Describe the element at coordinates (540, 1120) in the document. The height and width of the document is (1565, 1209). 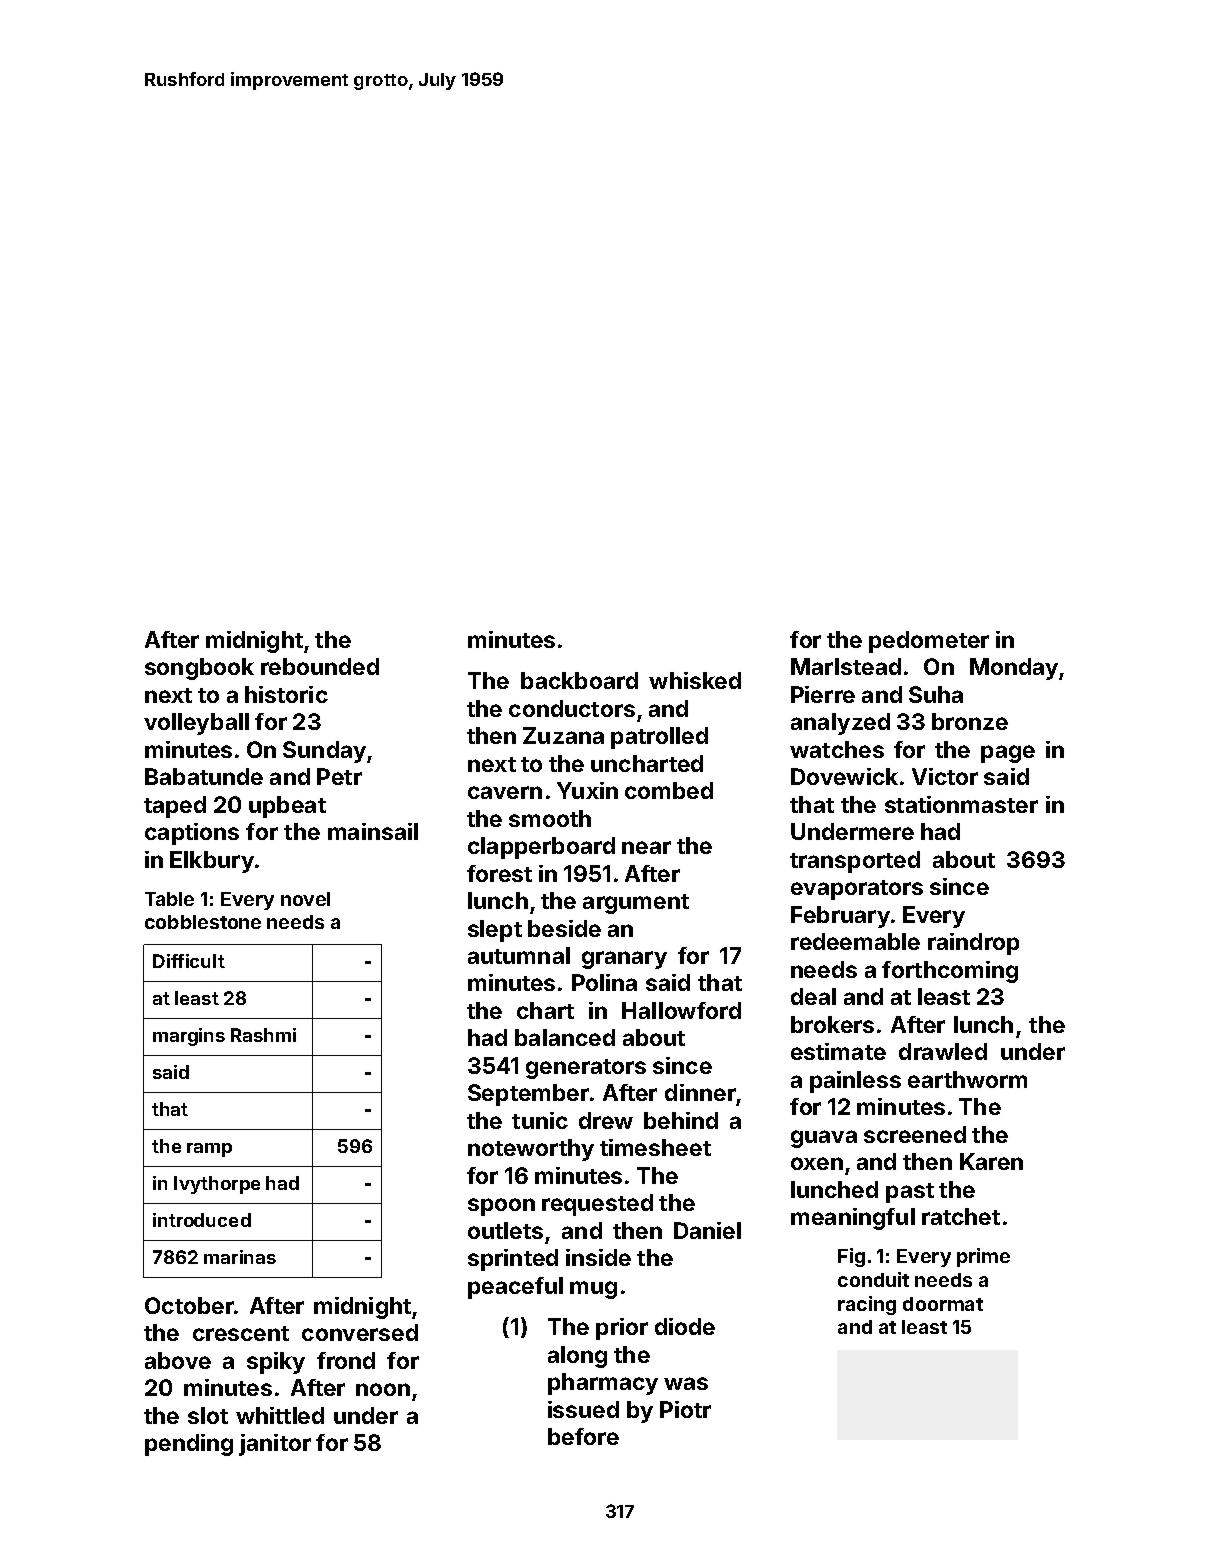
I see `tunic` at that location.
